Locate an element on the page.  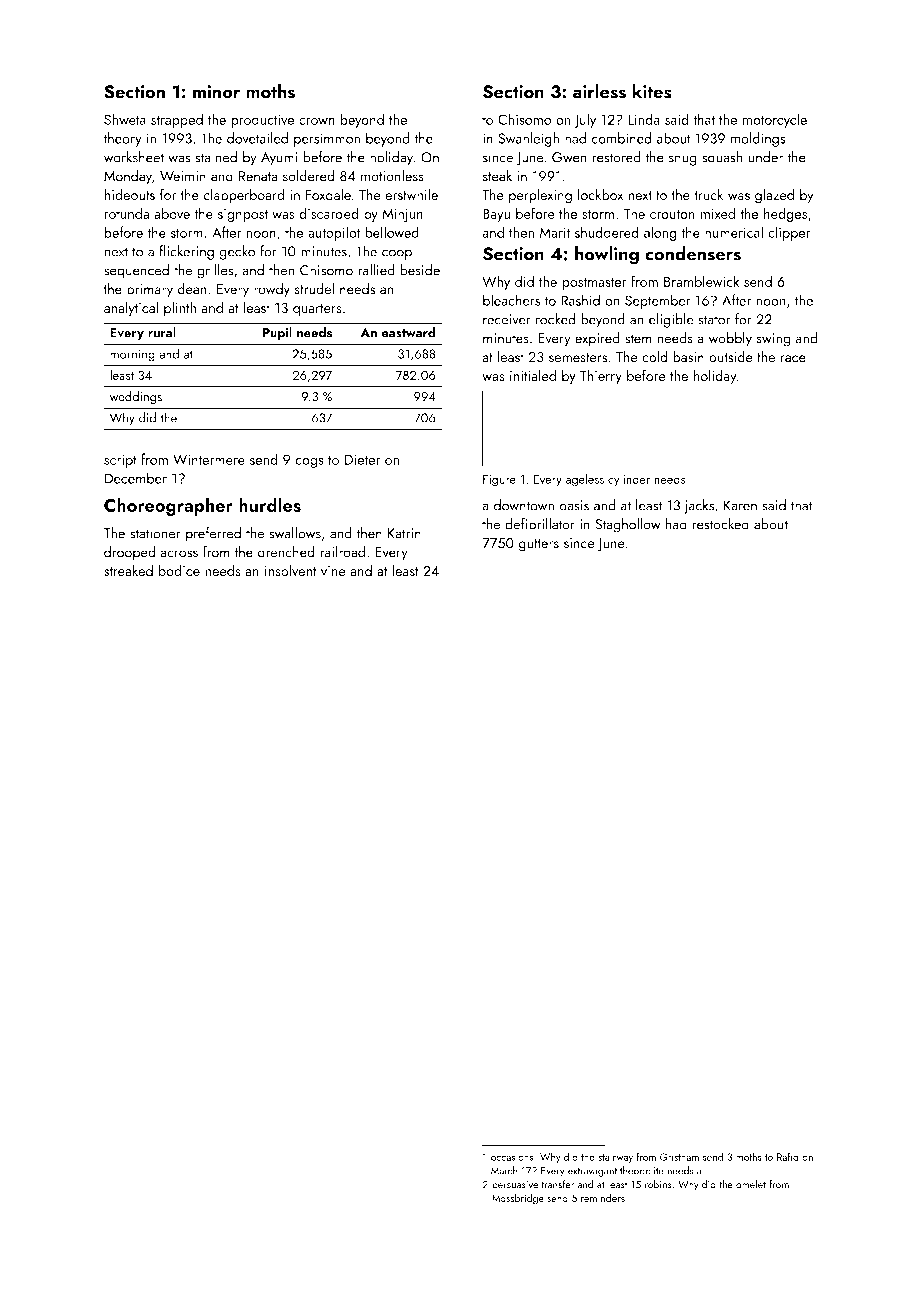
streaked is located at coordinates (128, 570).
